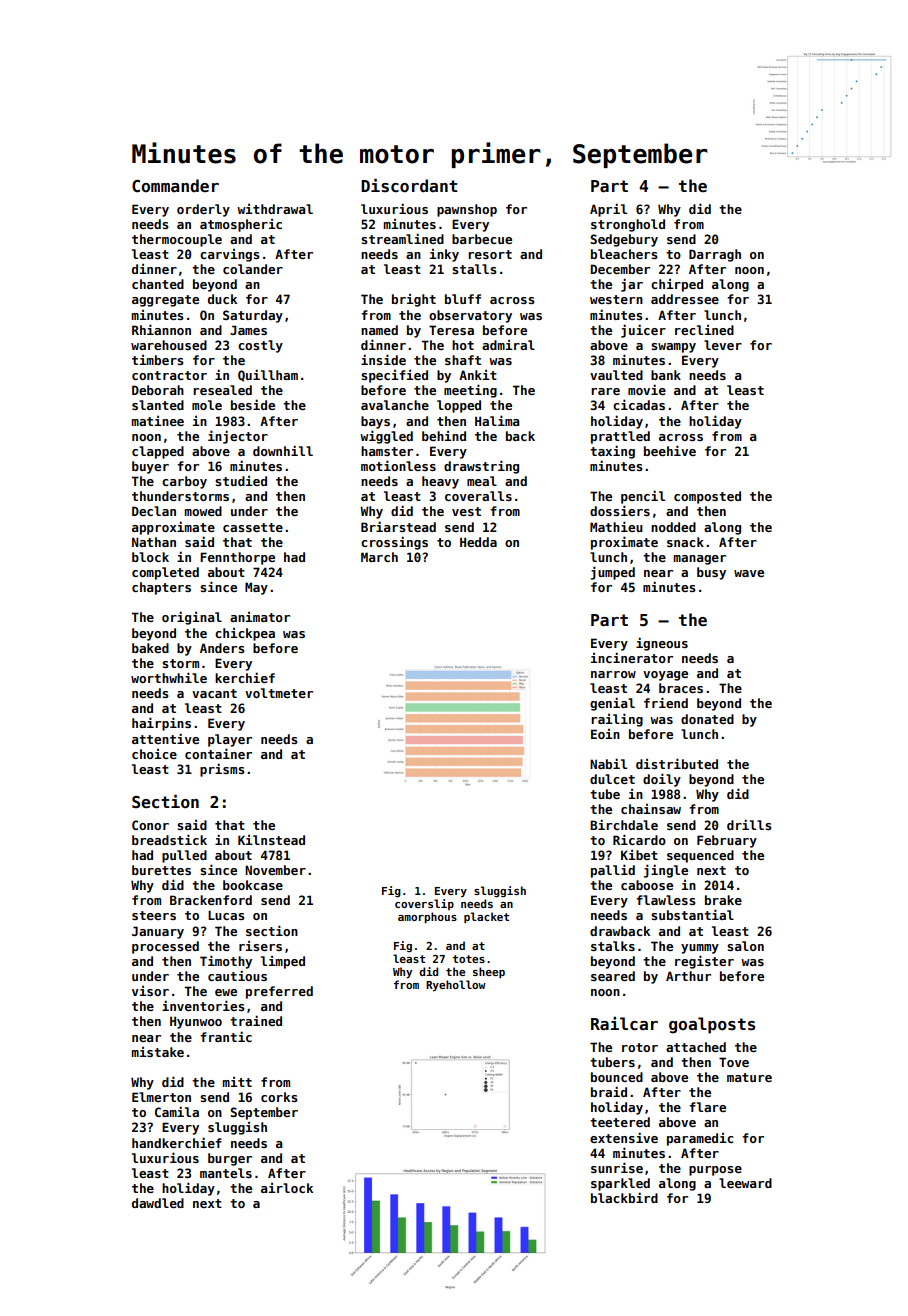  What do you see at coordinates (175, 186) in the screenshot?
I see `Commander` at bounding box center [175, 186].
